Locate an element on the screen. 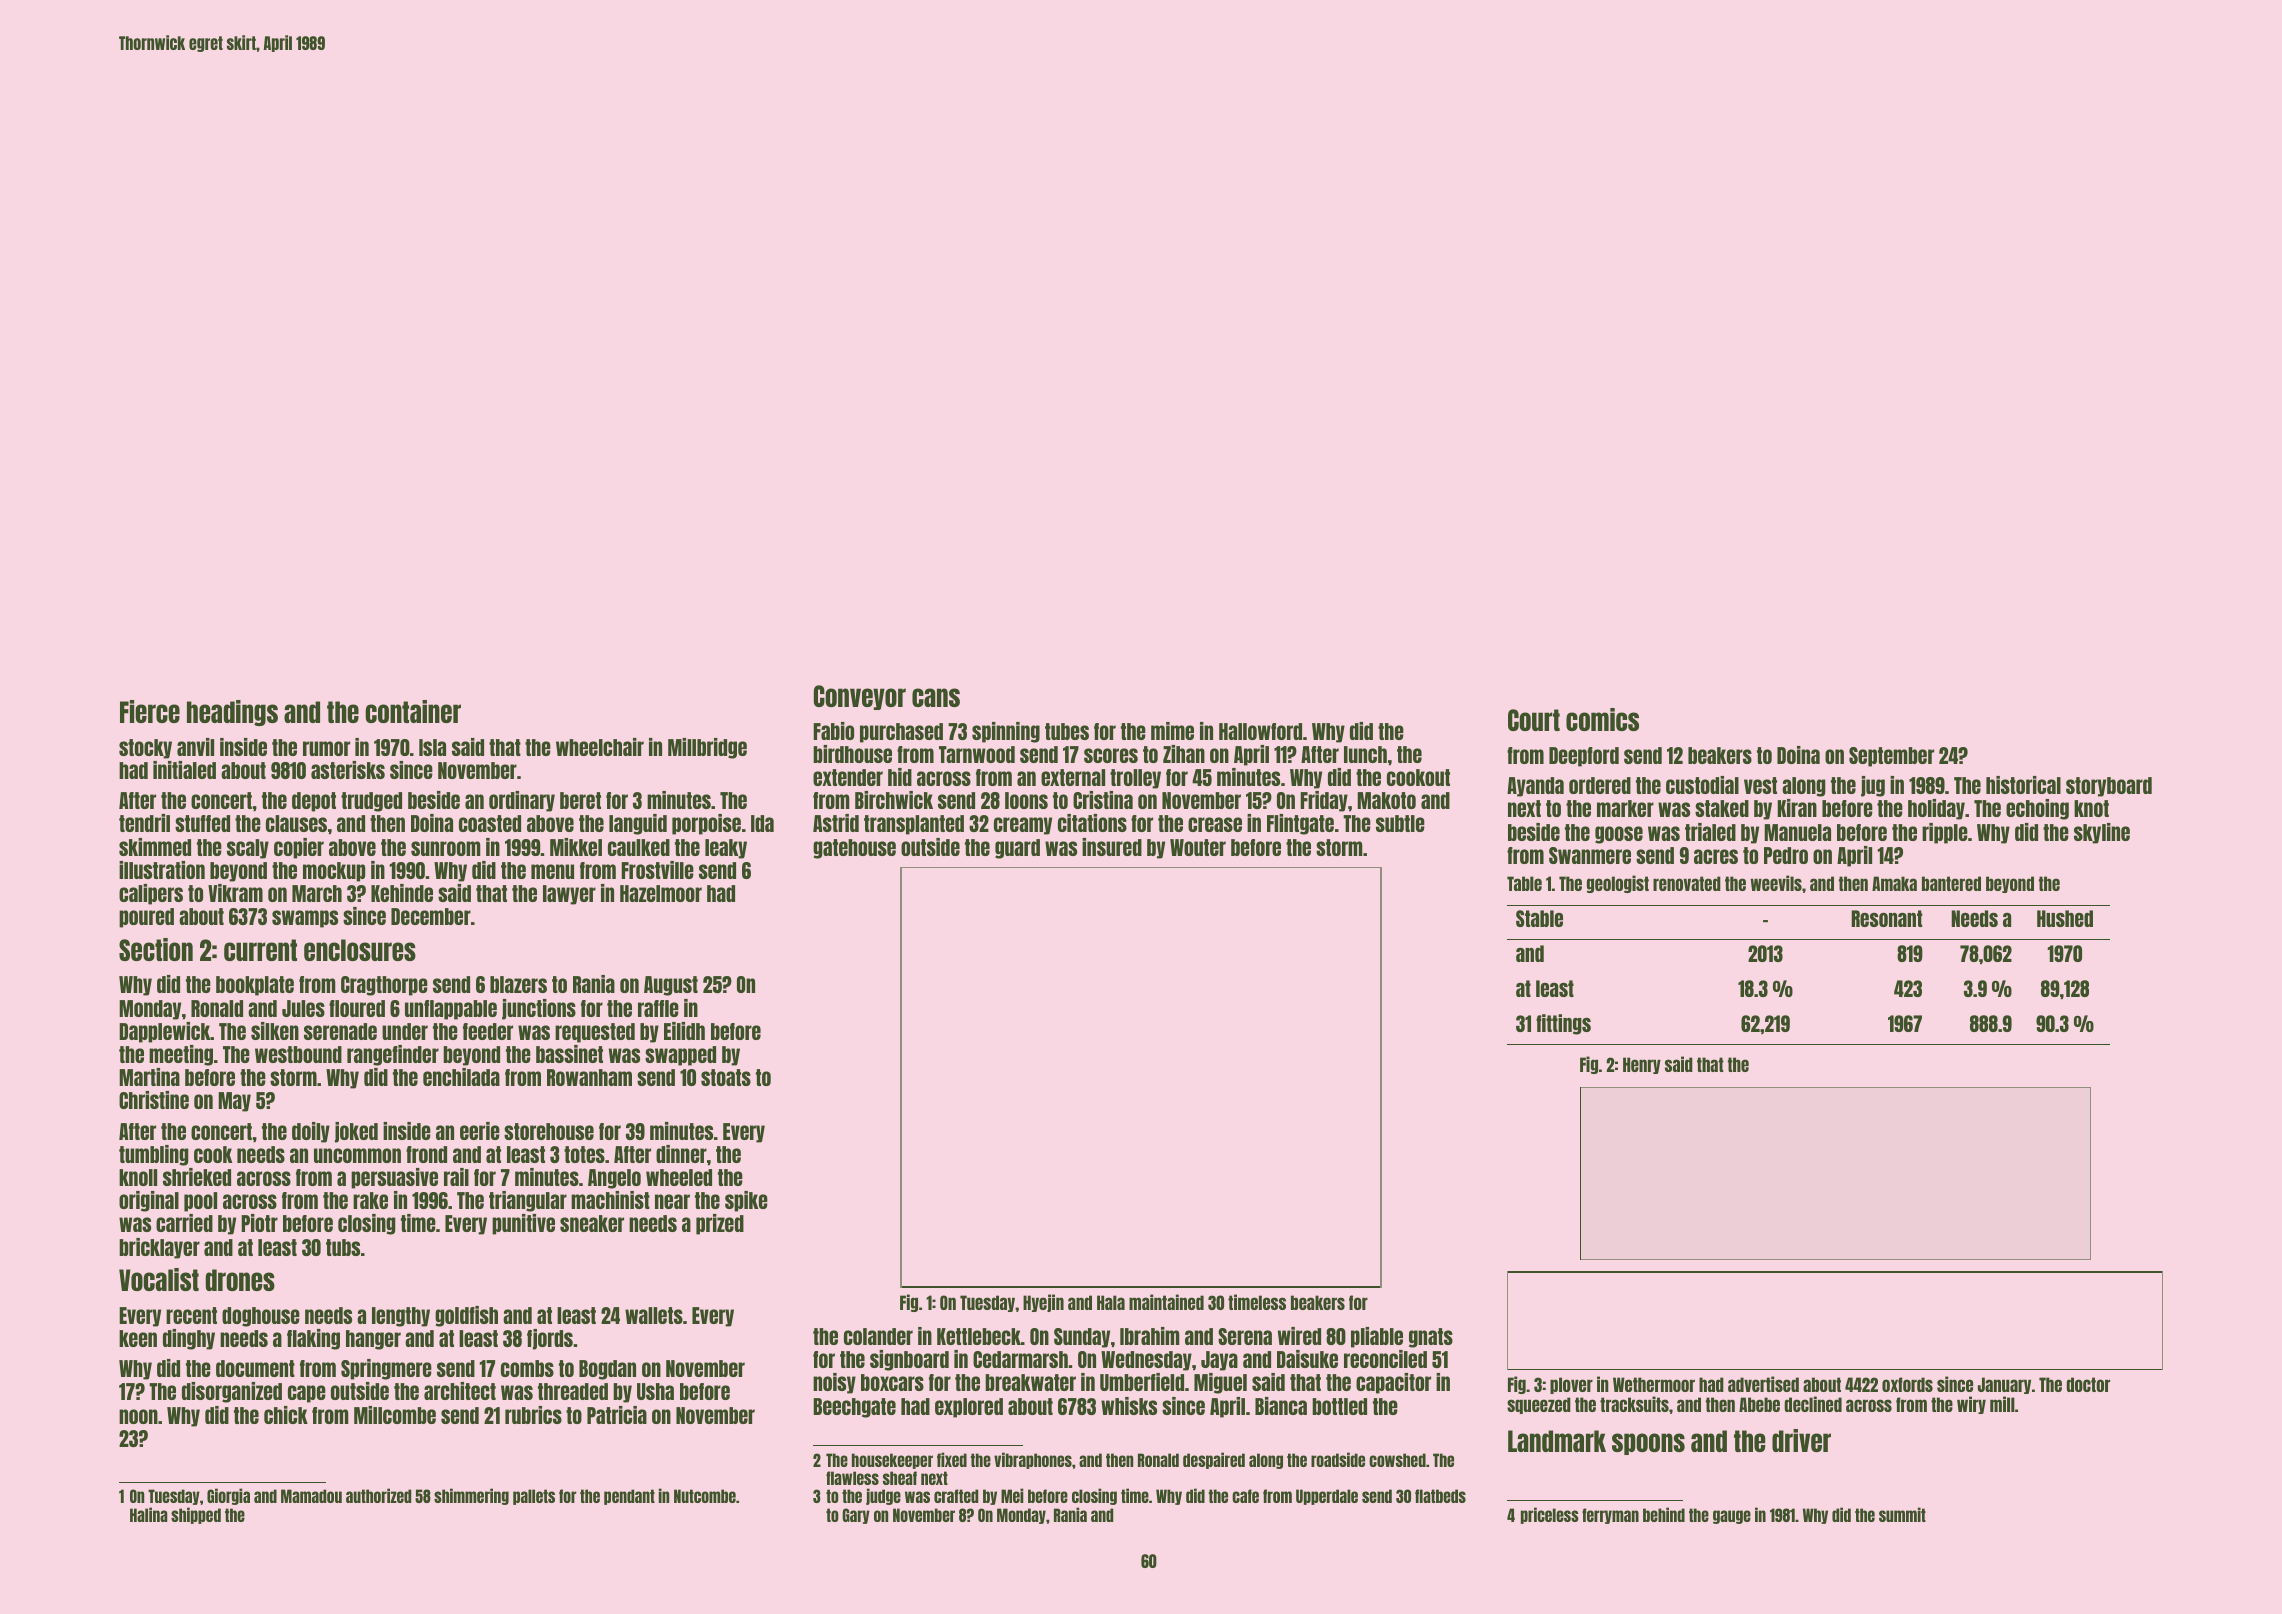 The height and width of the screenshot is (1614, 2282). Gary is located at coordinates (856, 1516).
